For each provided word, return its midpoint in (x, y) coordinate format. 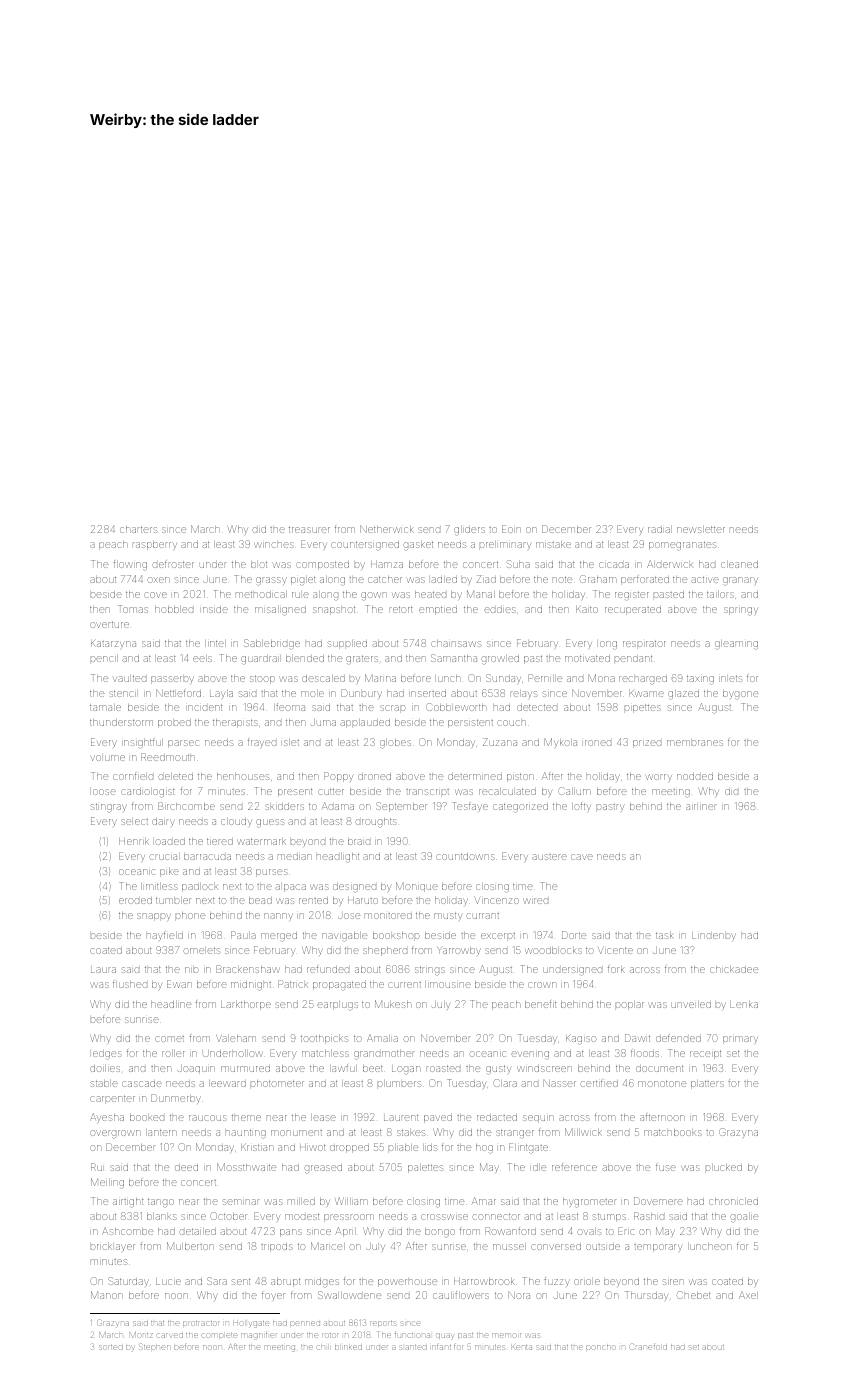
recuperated (633, 611)
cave (582, 857)
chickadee (734, 969)
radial (660, 529)
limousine (448, 984)
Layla (221, 694)
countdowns (465, 857)
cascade (142, 1084)
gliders (469, 530)
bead (260, 900)
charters (138, 529)
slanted (414, 1347)
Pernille (545, 678)
